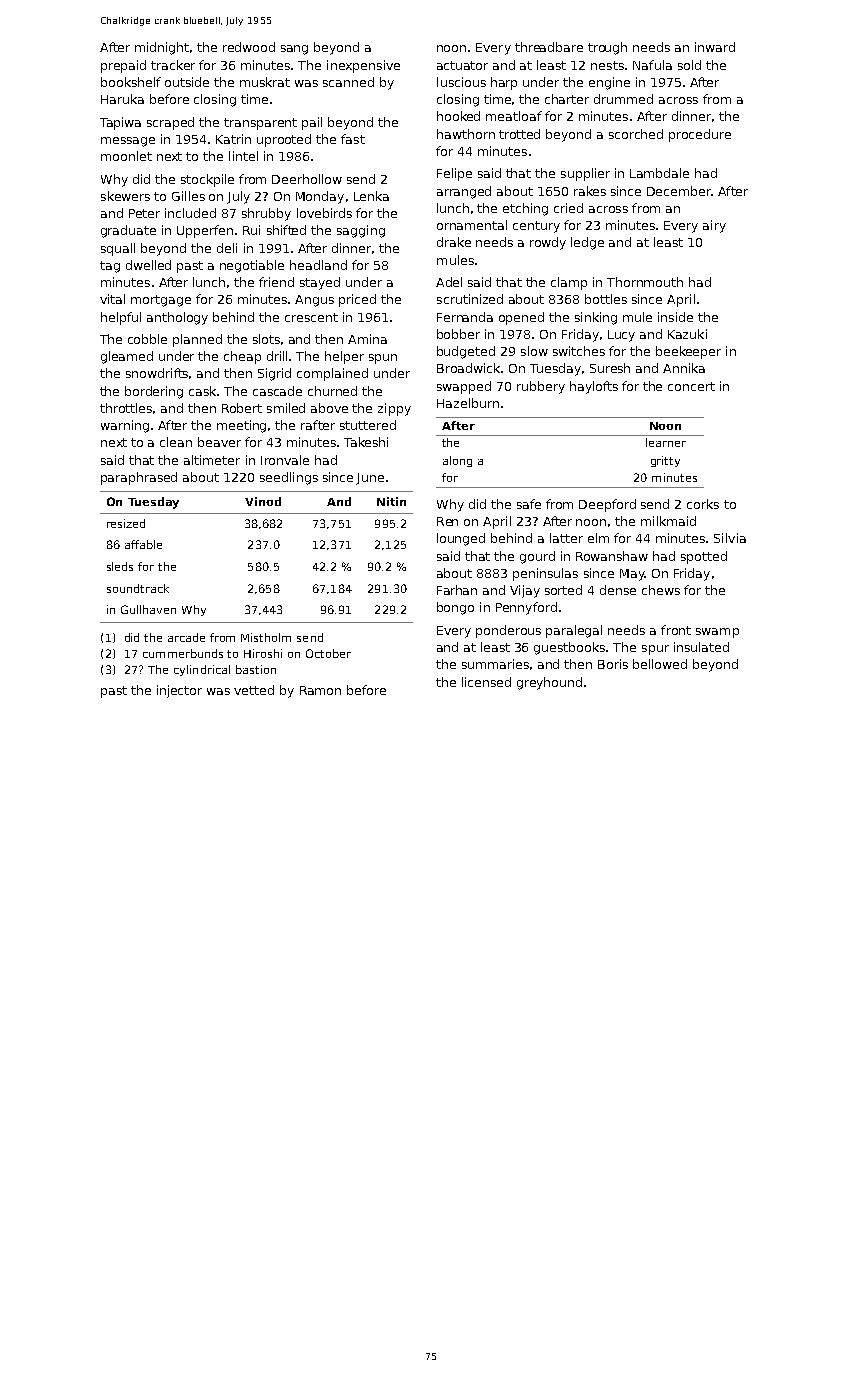  What do you see at coordinates (534, 351) in the screenshot?
I see `slow` at bounding box center [534, 351].
